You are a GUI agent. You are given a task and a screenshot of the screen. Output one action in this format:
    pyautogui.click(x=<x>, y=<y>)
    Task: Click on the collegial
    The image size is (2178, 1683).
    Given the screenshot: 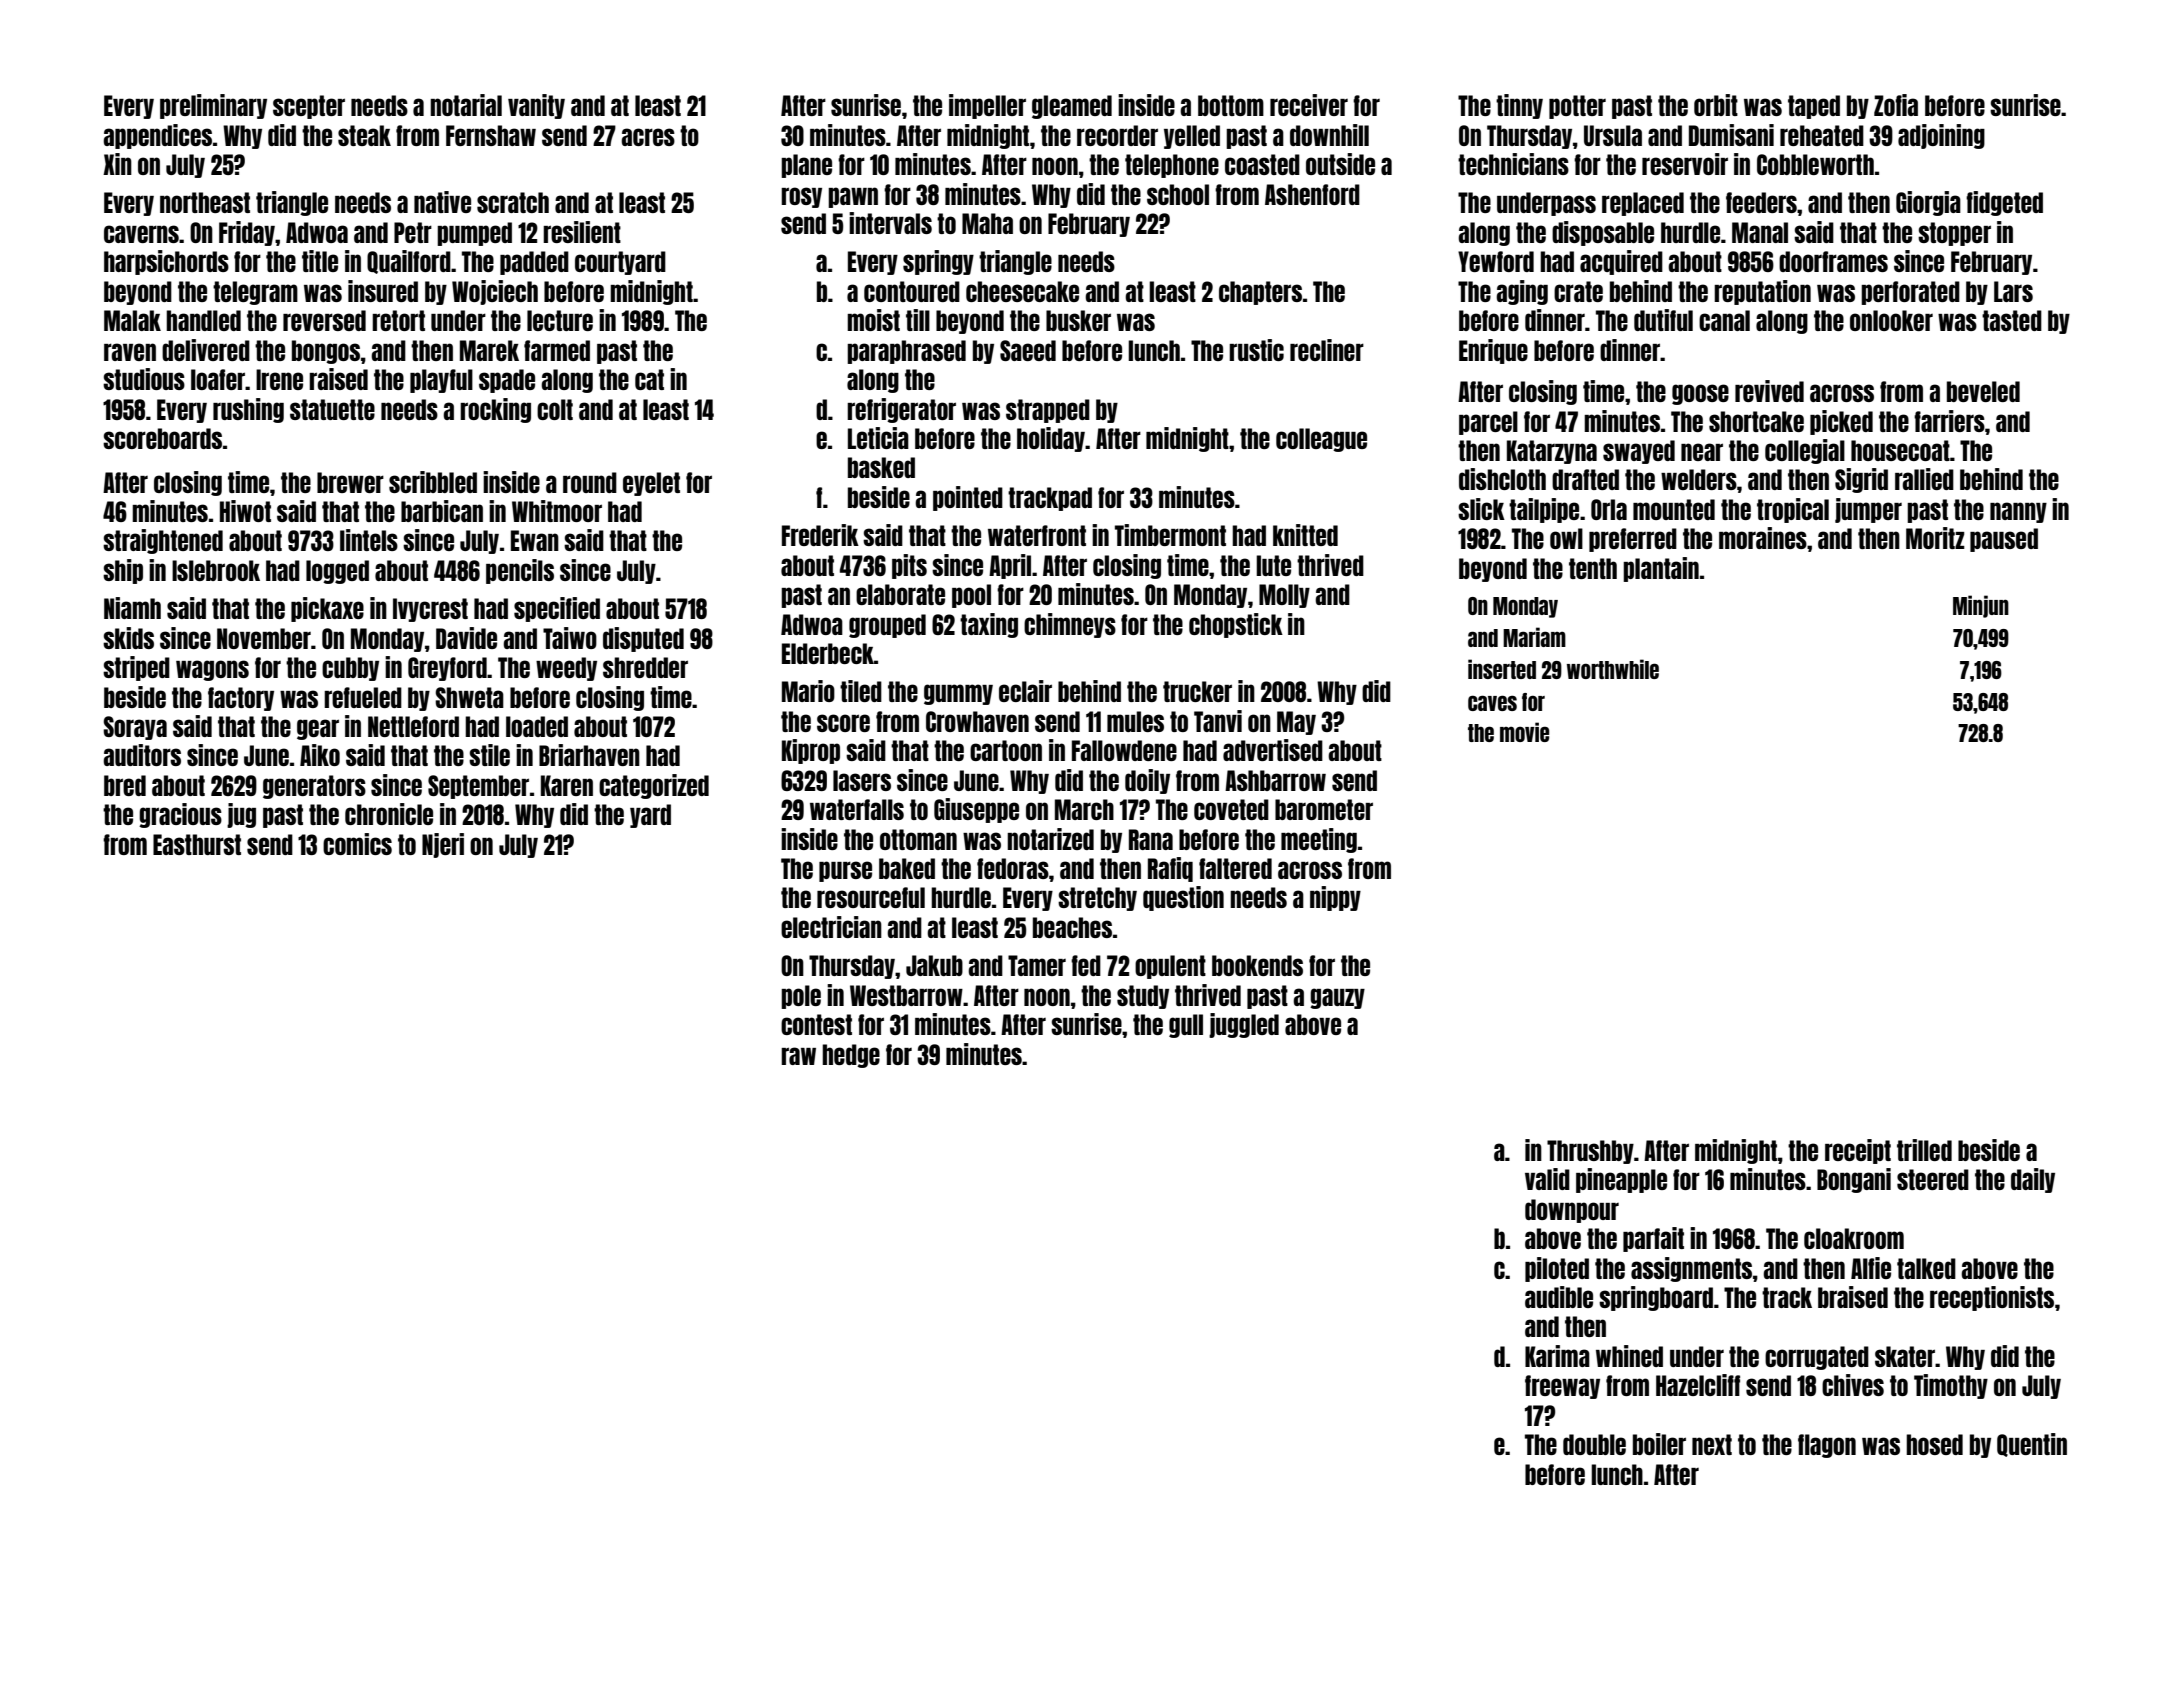 What is the action you would take?
    pyautogui.click(x=1805, y=451)
